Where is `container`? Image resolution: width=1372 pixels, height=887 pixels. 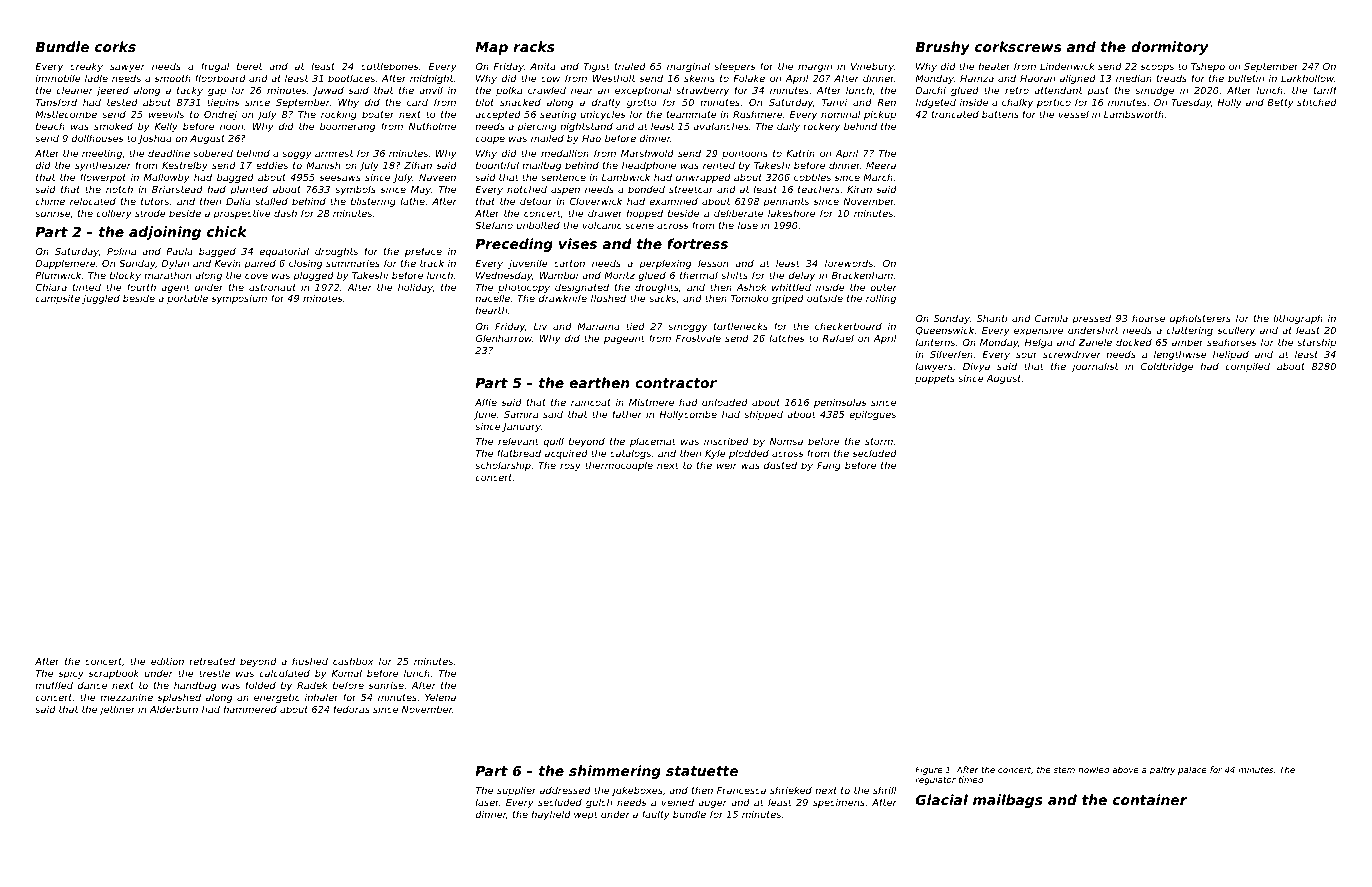
container is located at coordinates (1150, 799).
